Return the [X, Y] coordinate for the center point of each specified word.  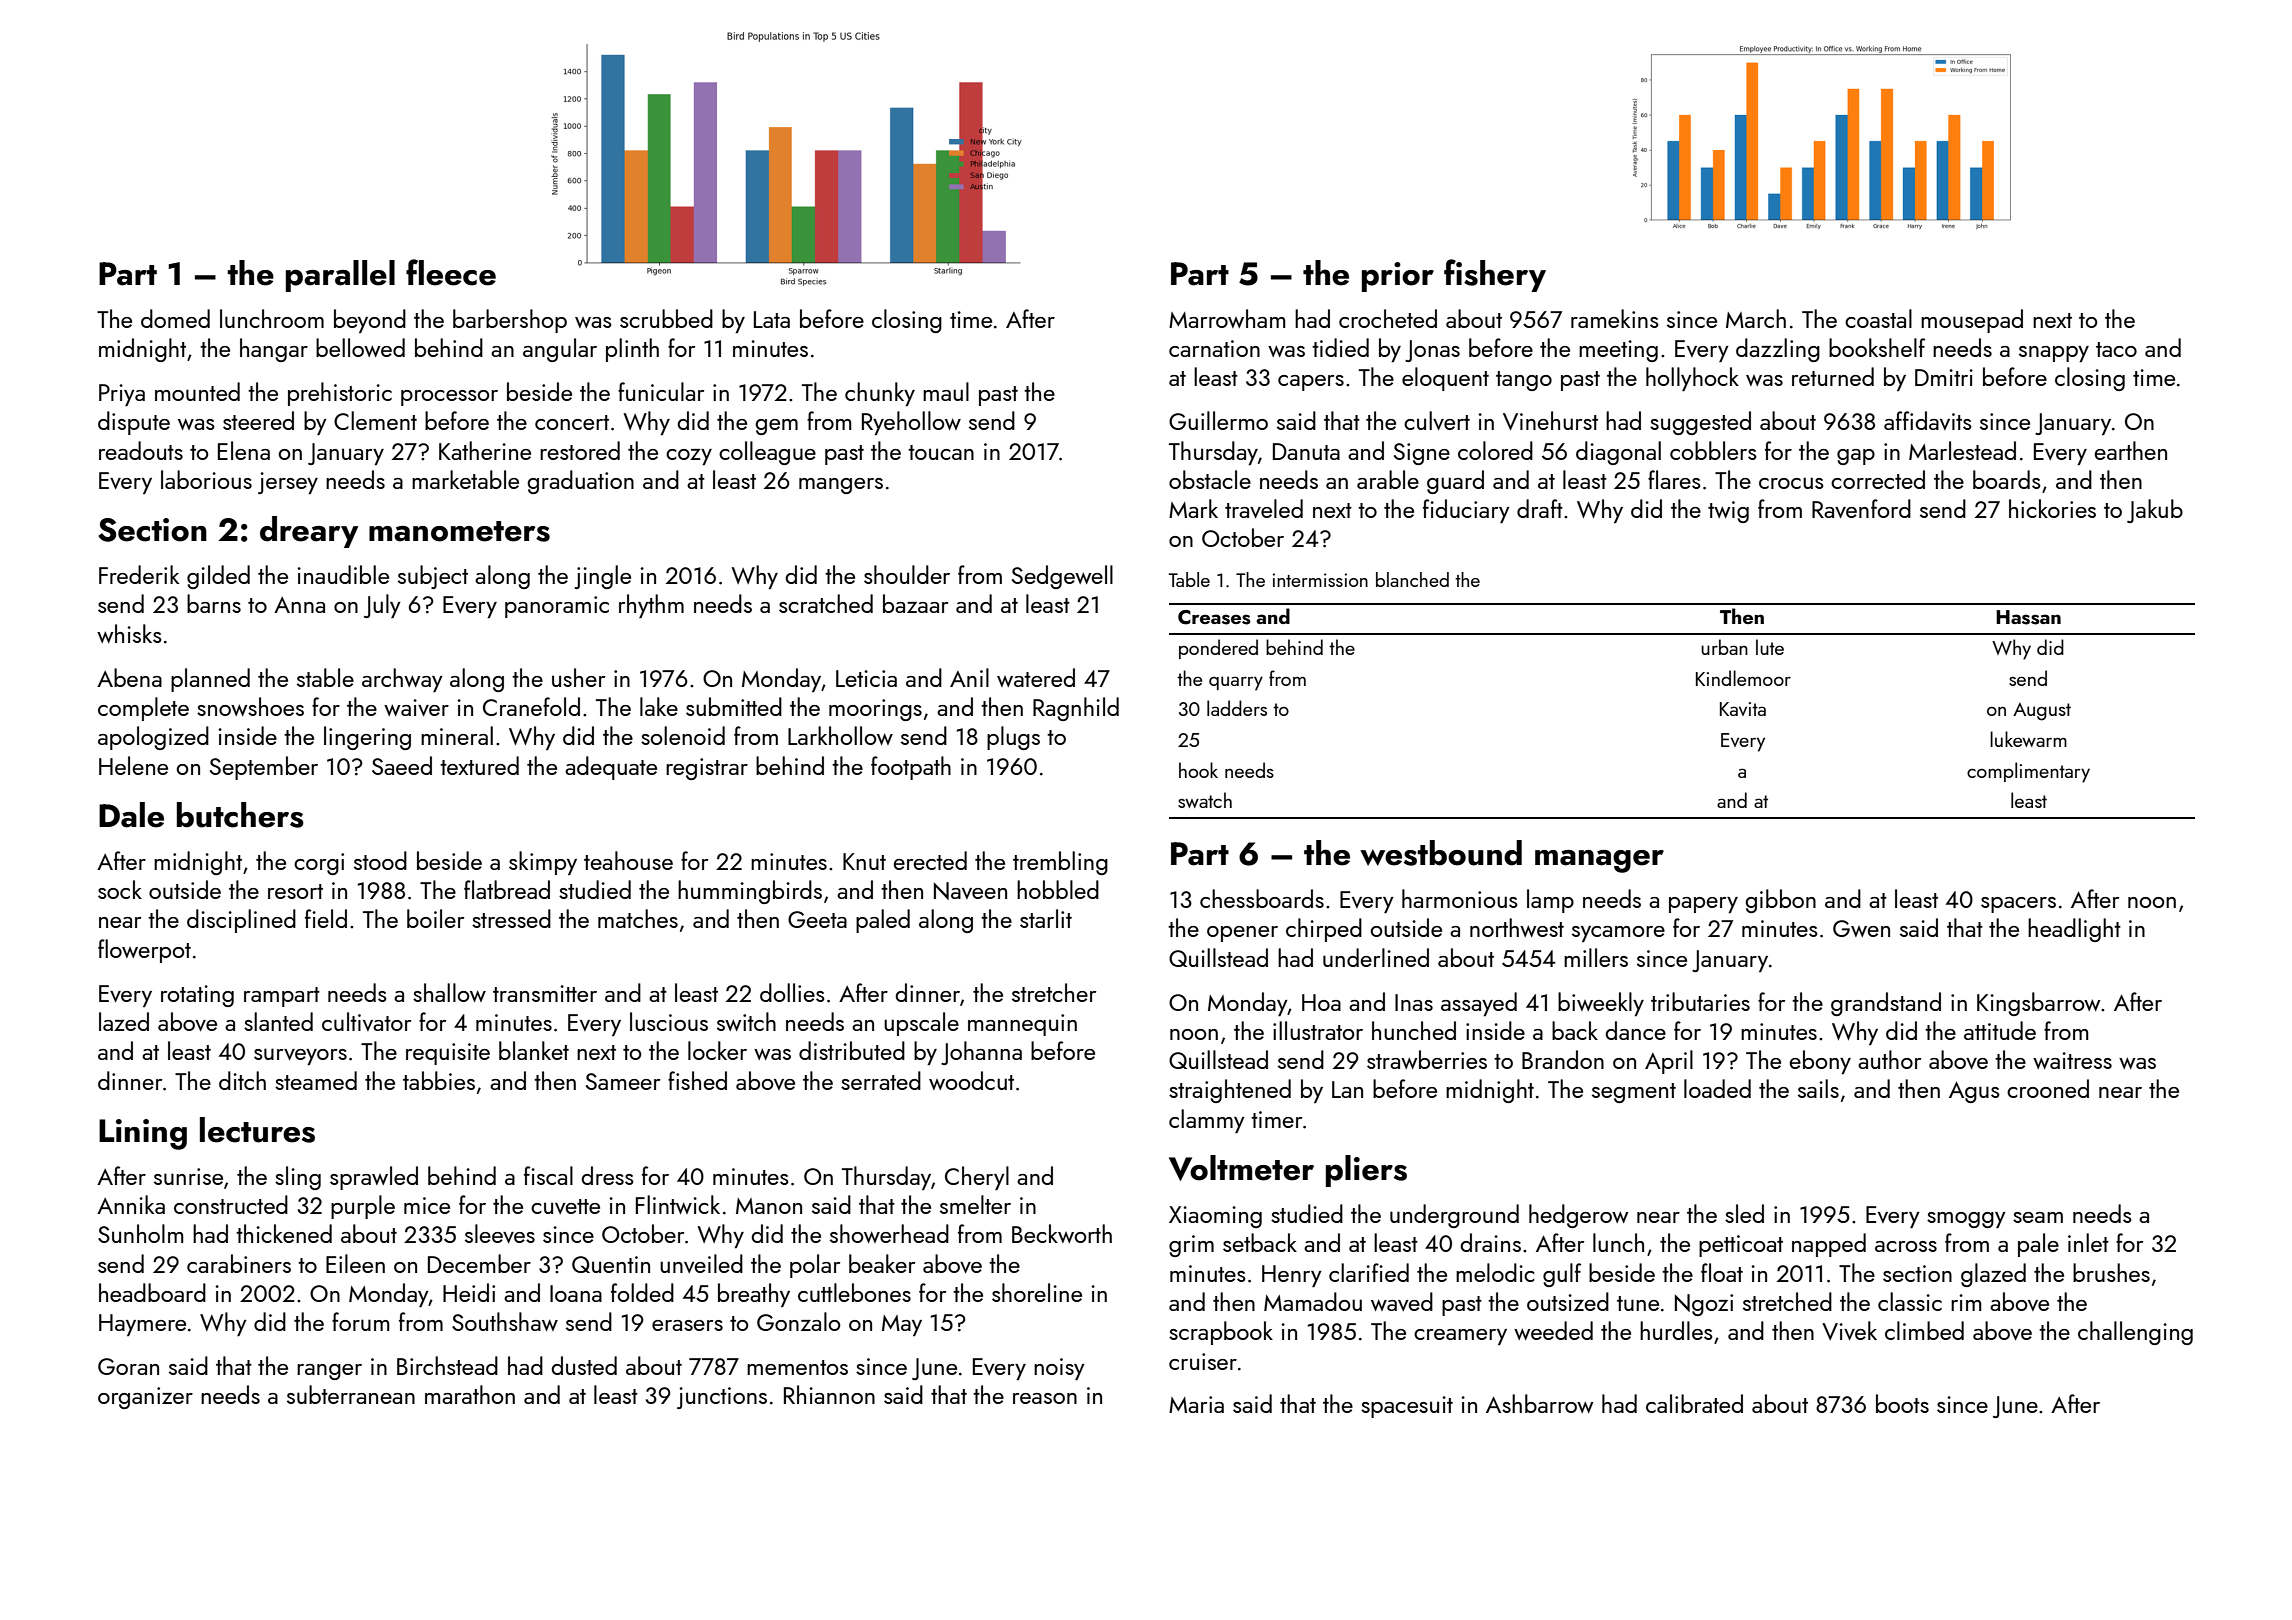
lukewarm [2028, 739]
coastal [1878, 318]
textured [479, 765]
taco [2116, 349]
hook [1198, 770]
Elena [244, 450]
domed [175, 318]
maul [946, 391]
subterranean [351, 1394]
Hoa [1321, 1002]
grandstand [1886, 1004]
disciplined [241, 921]
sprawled [374, 1178]
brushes [2111, 1272]
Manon [769, 1206]
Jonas [1432, 351]
